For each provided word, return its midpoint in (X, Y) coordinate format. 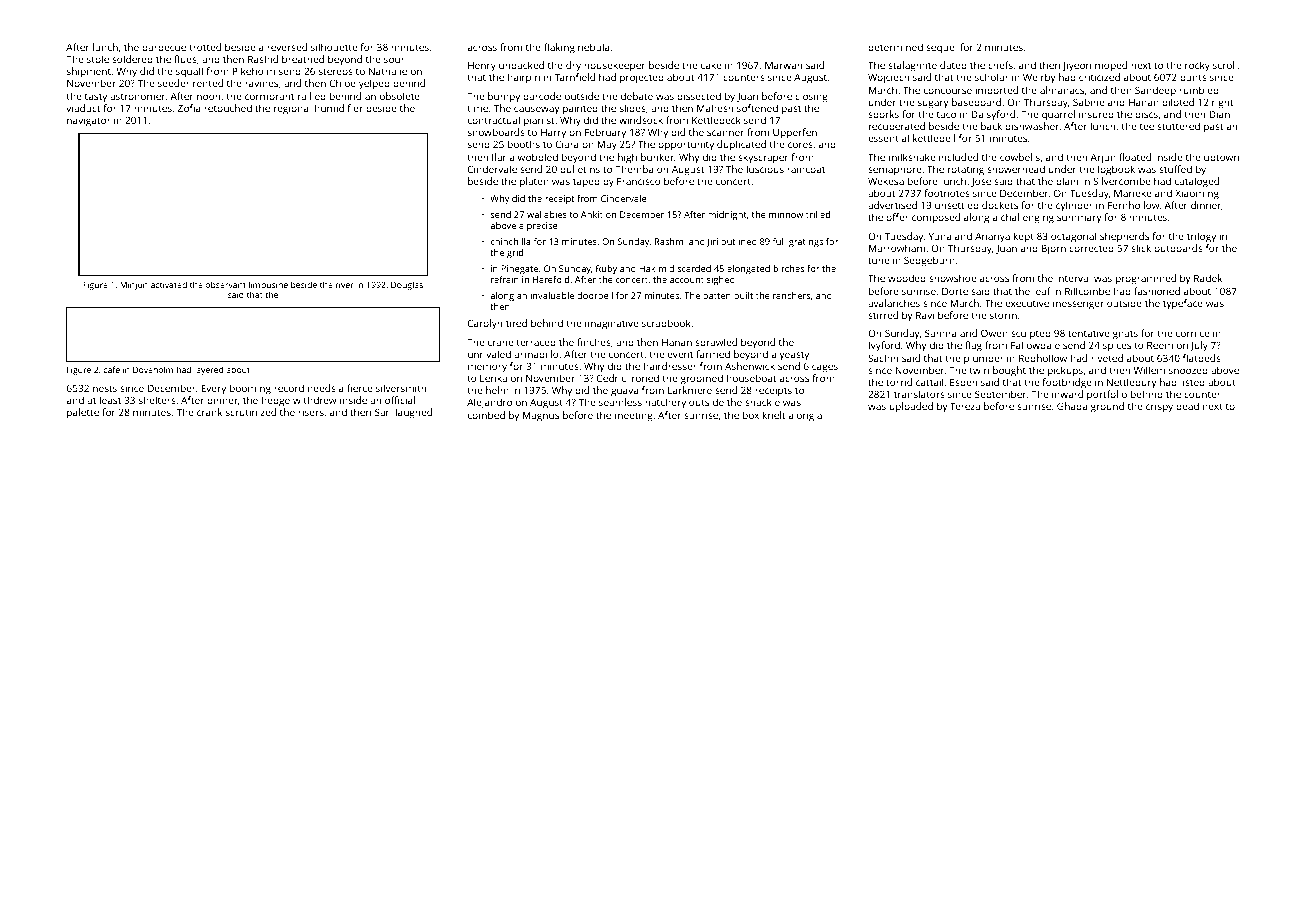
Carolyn (485, 324)
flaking (559, 48)
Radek (1208, 278)
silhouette (334, 47)
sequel (941, 48)
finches (594, 342)
